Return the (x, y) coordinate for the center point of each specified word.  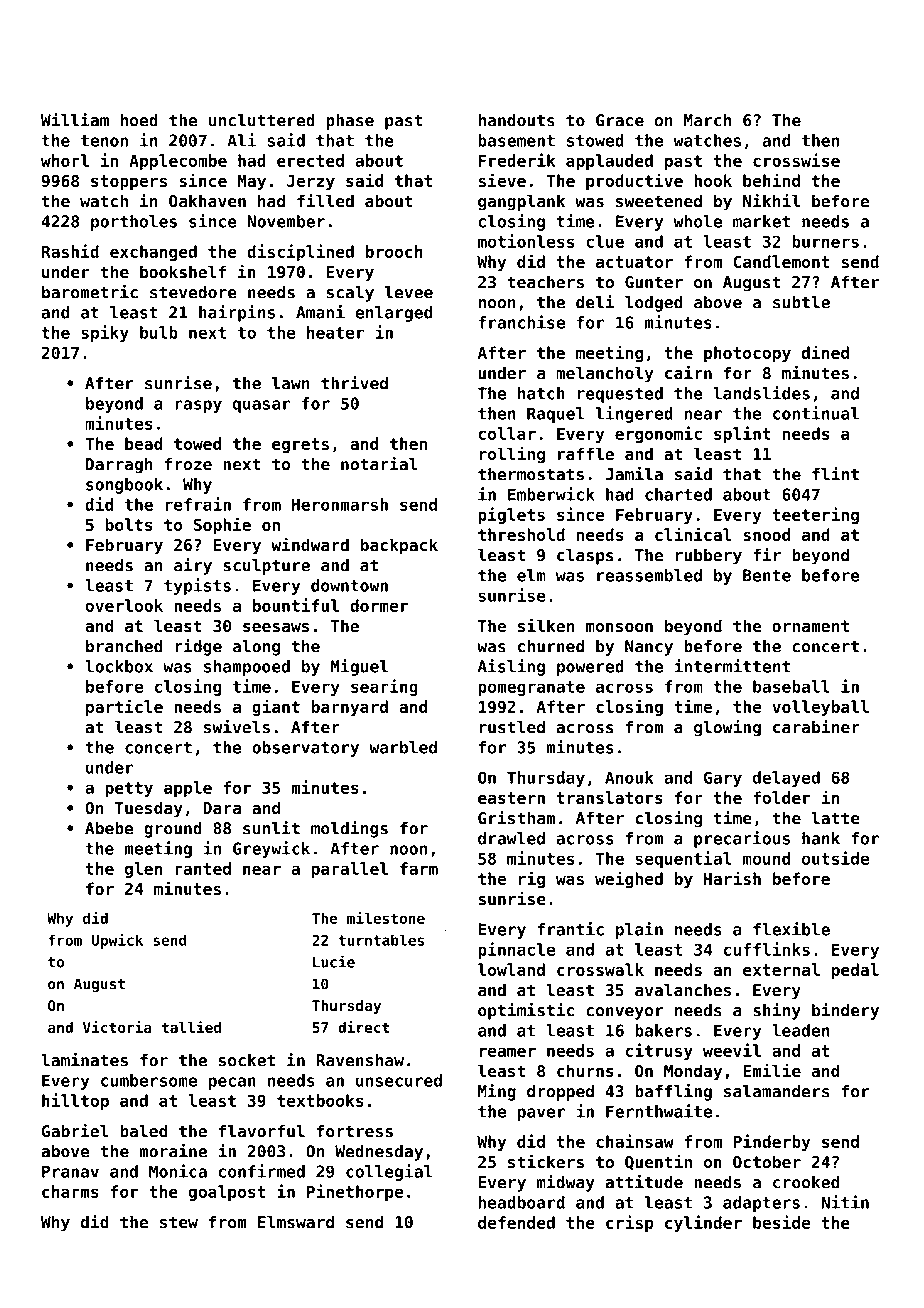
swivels (237, 727)
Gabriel (75, 1131)
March (707, 120)
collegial (389, 1172)
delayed (786, 779)
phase (350, 122)
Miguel (359, 667)
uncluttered (262, 120)
